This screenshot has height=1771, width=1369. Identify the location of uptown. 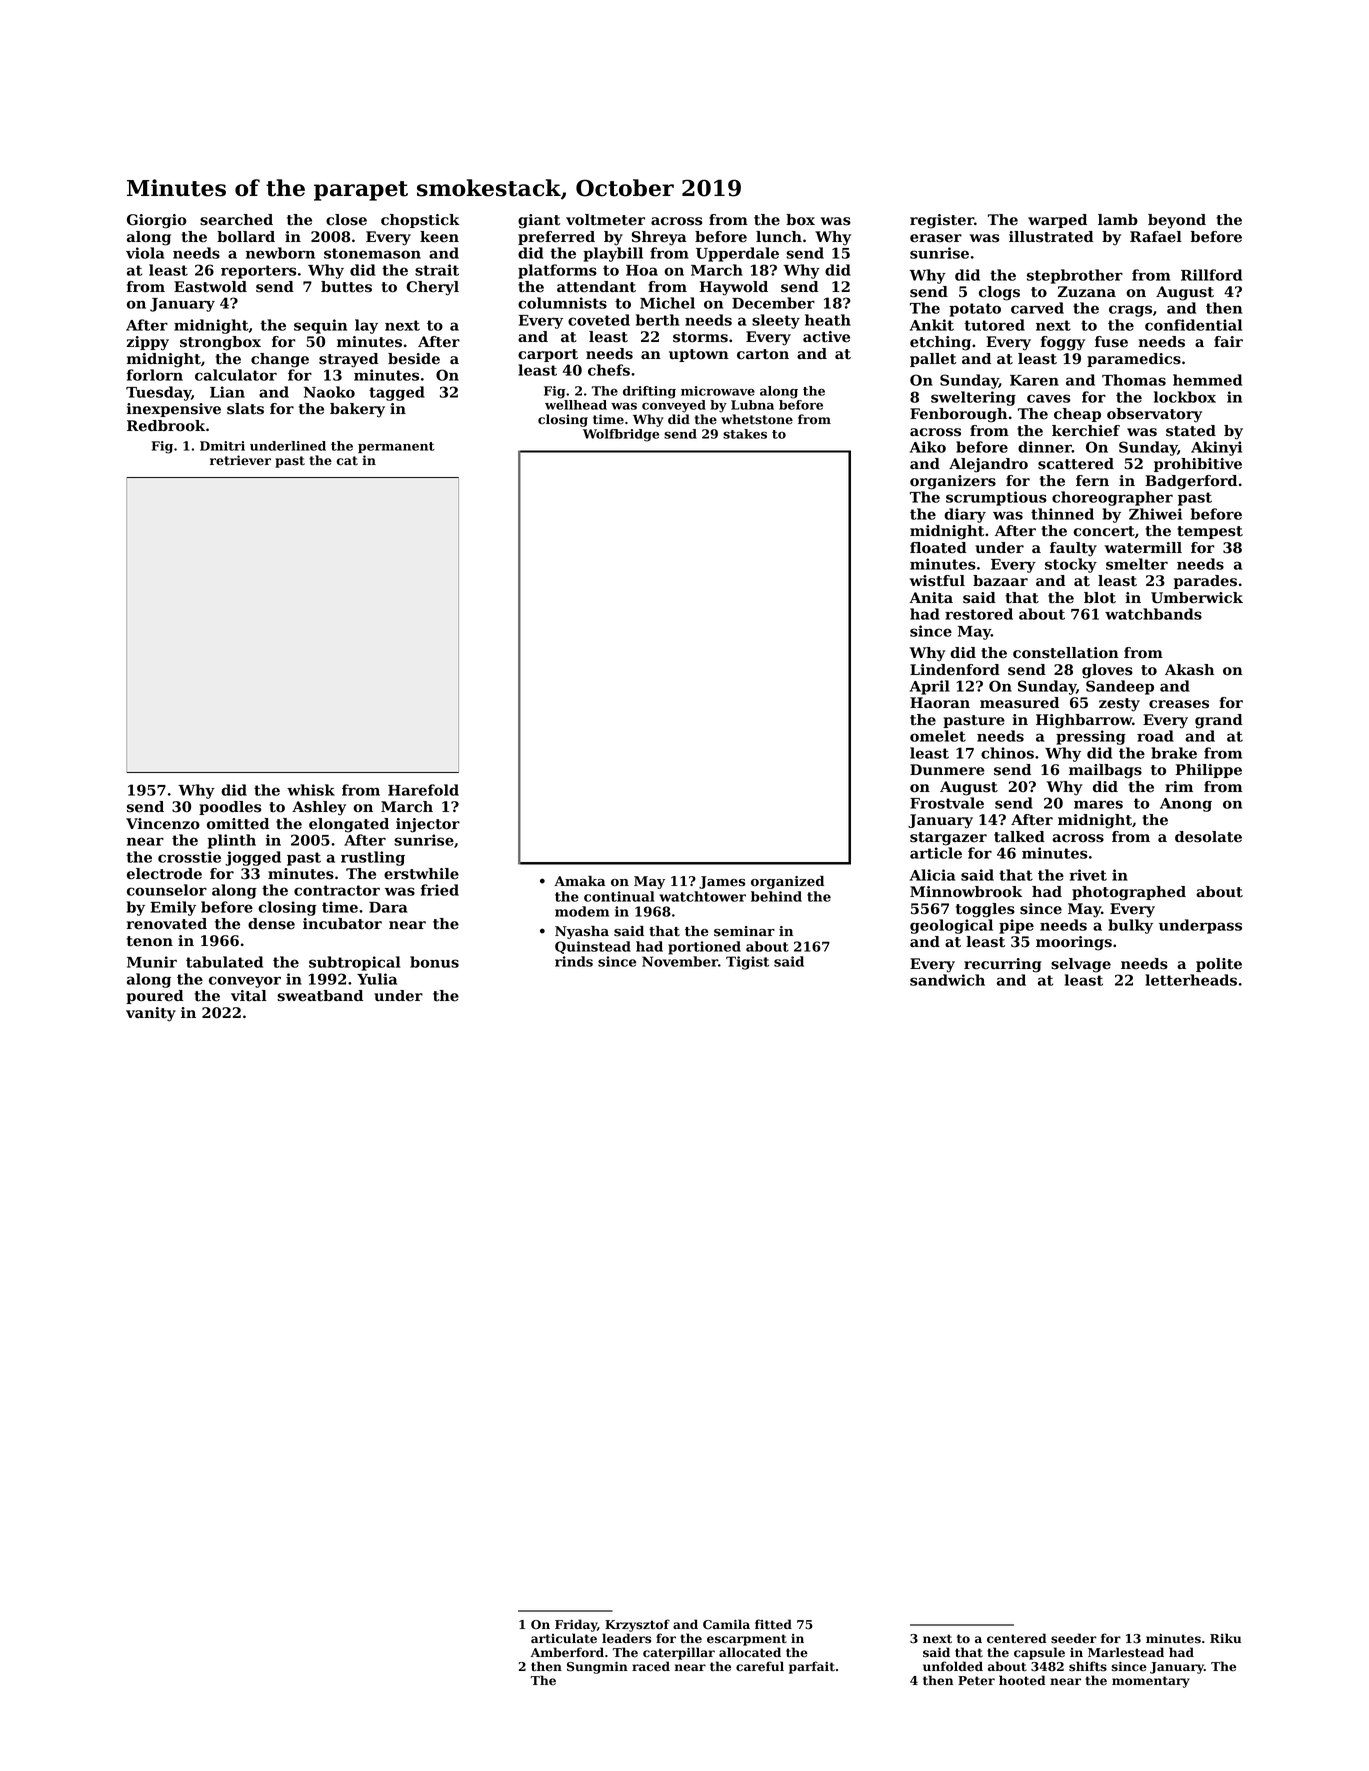
(699, 355).
